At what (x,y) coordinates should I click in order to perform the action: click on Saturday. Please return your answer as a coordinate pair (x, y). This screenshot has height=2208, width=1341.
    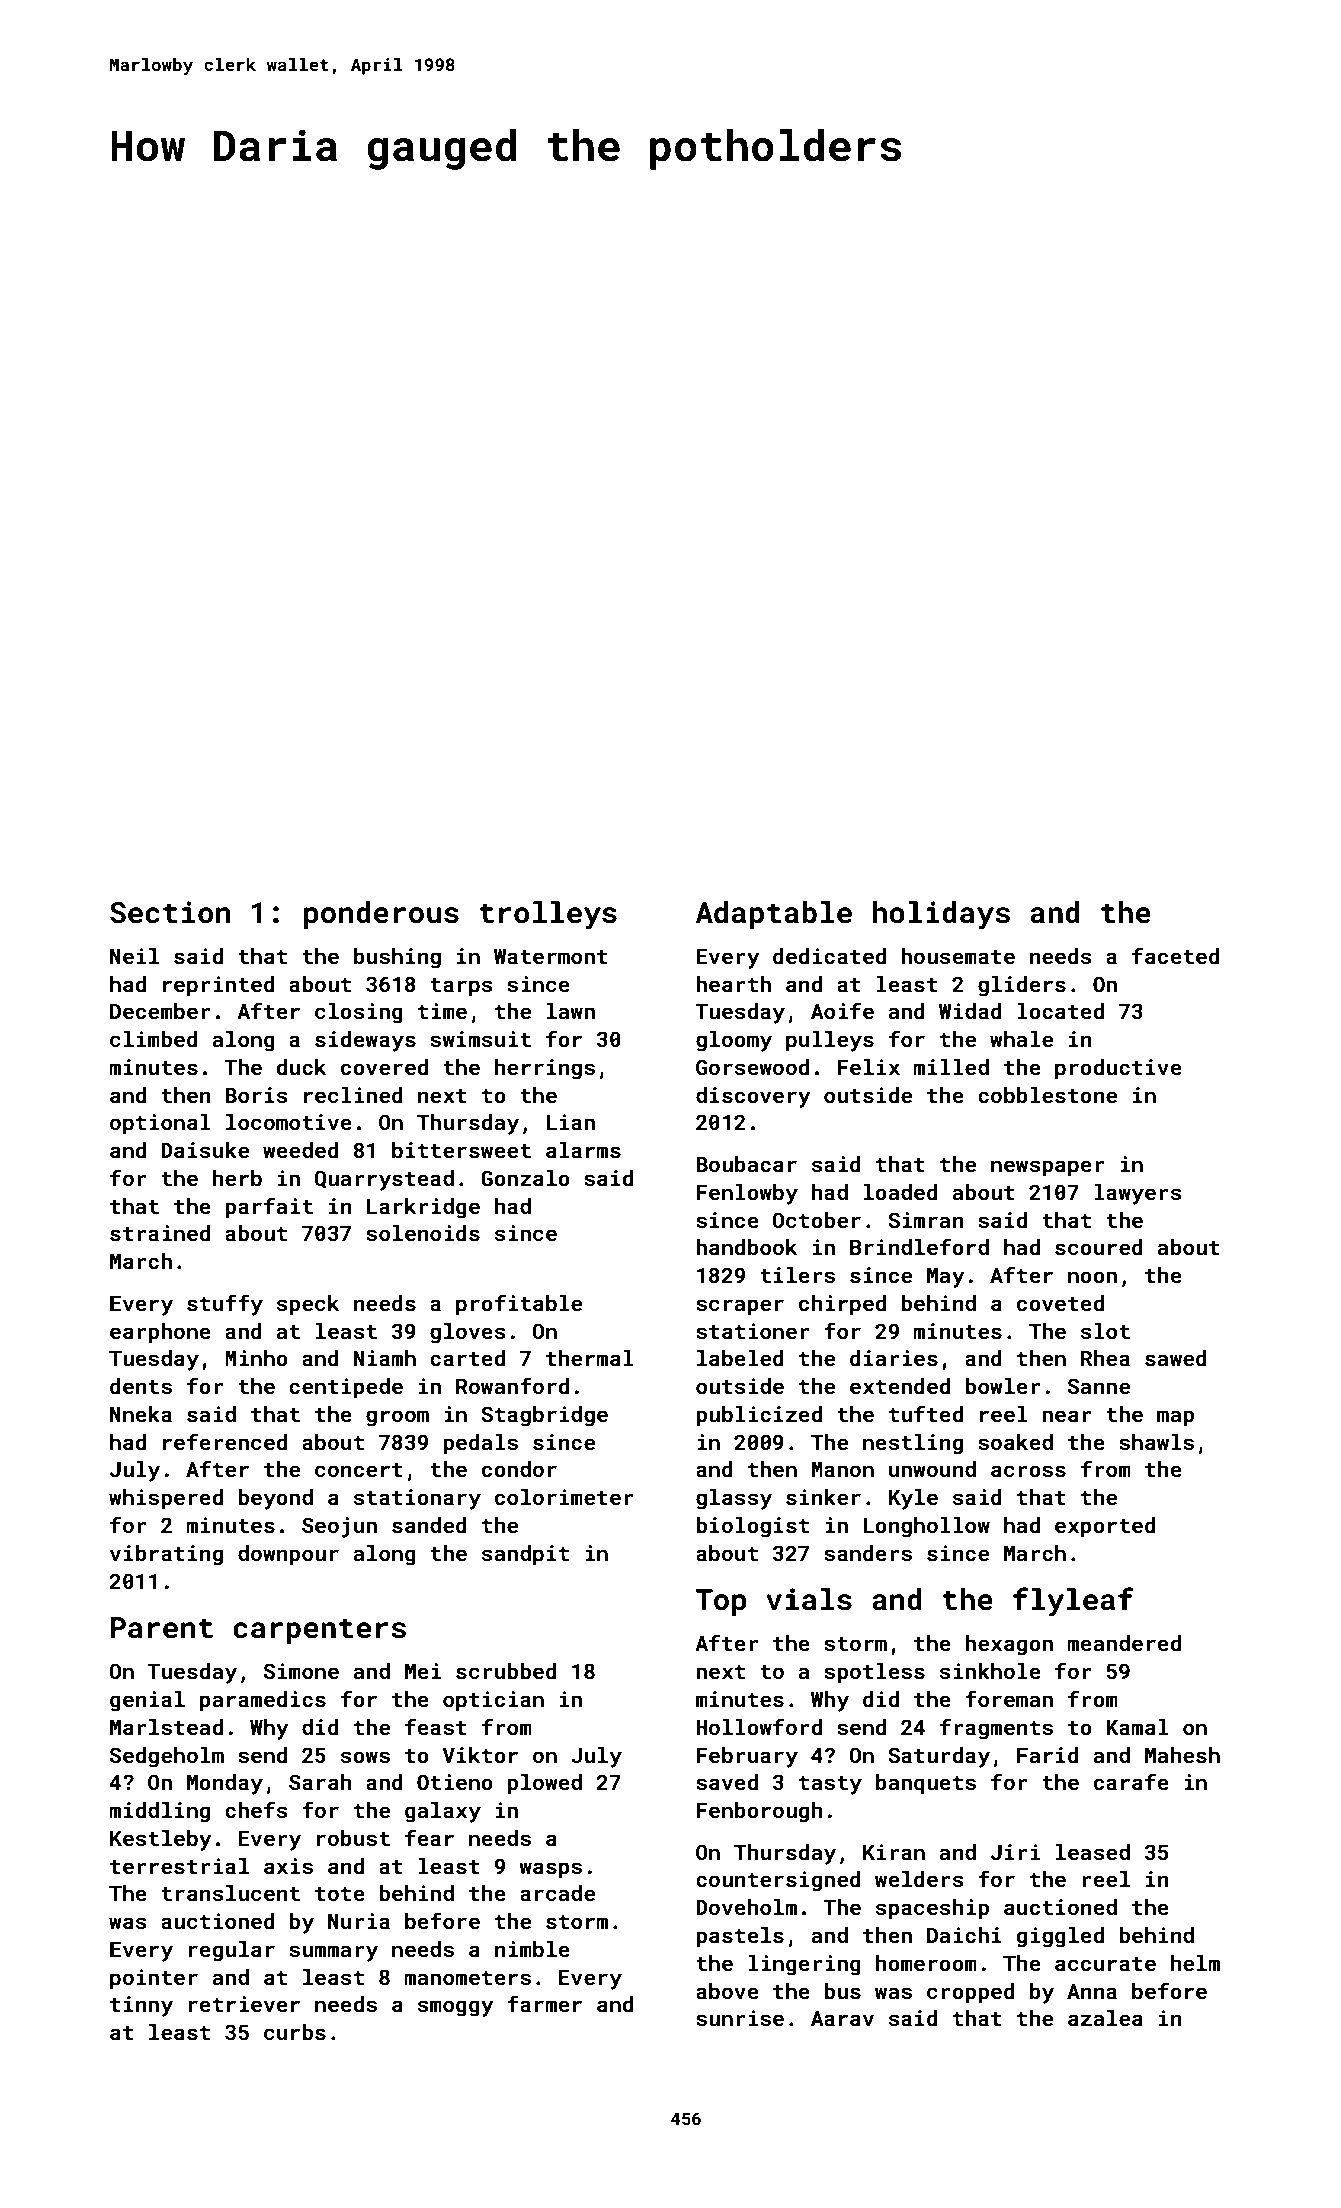
    Looking at the image, I should click on (939, 1757).
